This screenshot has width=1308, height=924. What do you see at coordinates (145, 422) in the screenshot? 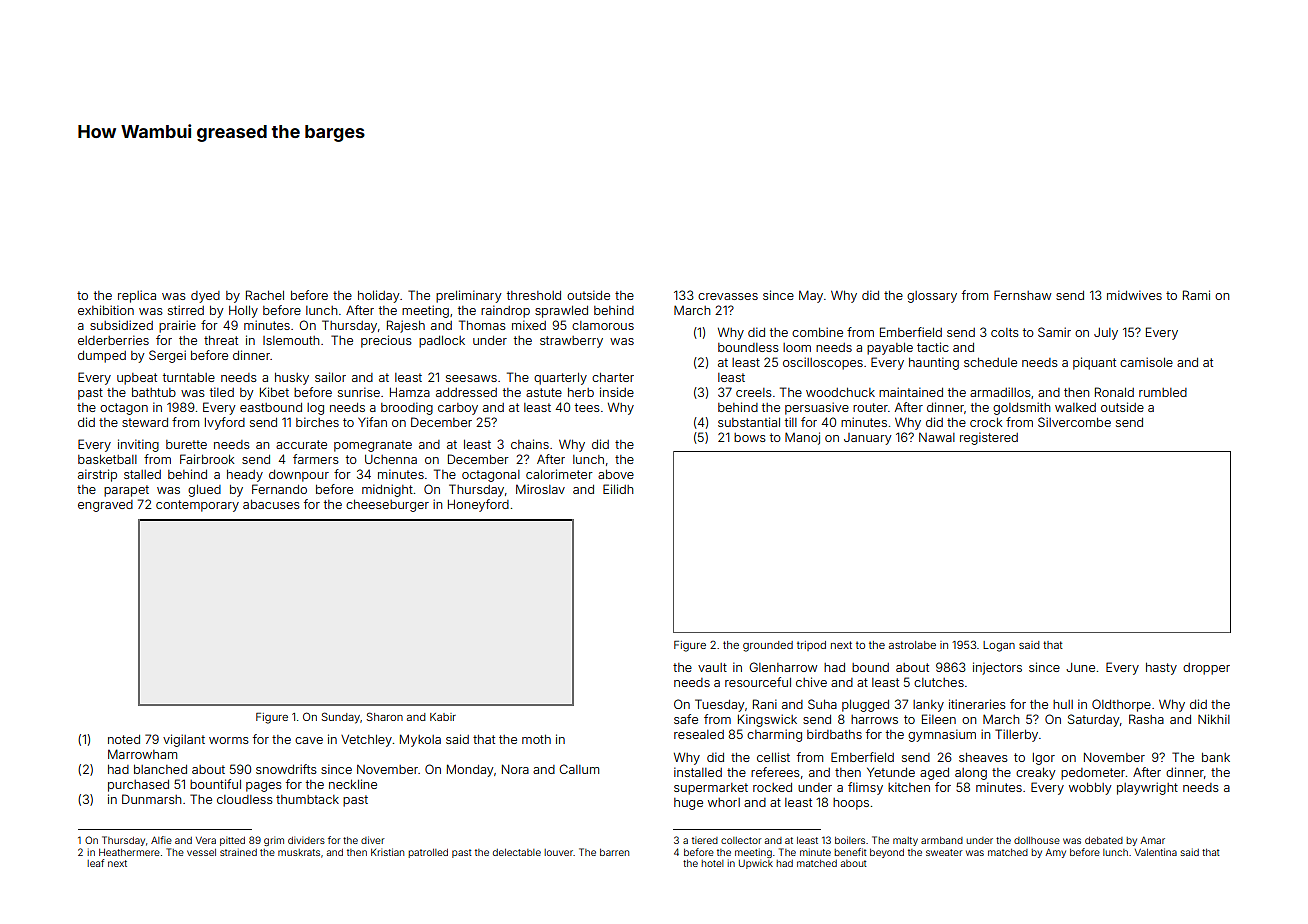
I see `steward` at bounding box center [145, 422].
